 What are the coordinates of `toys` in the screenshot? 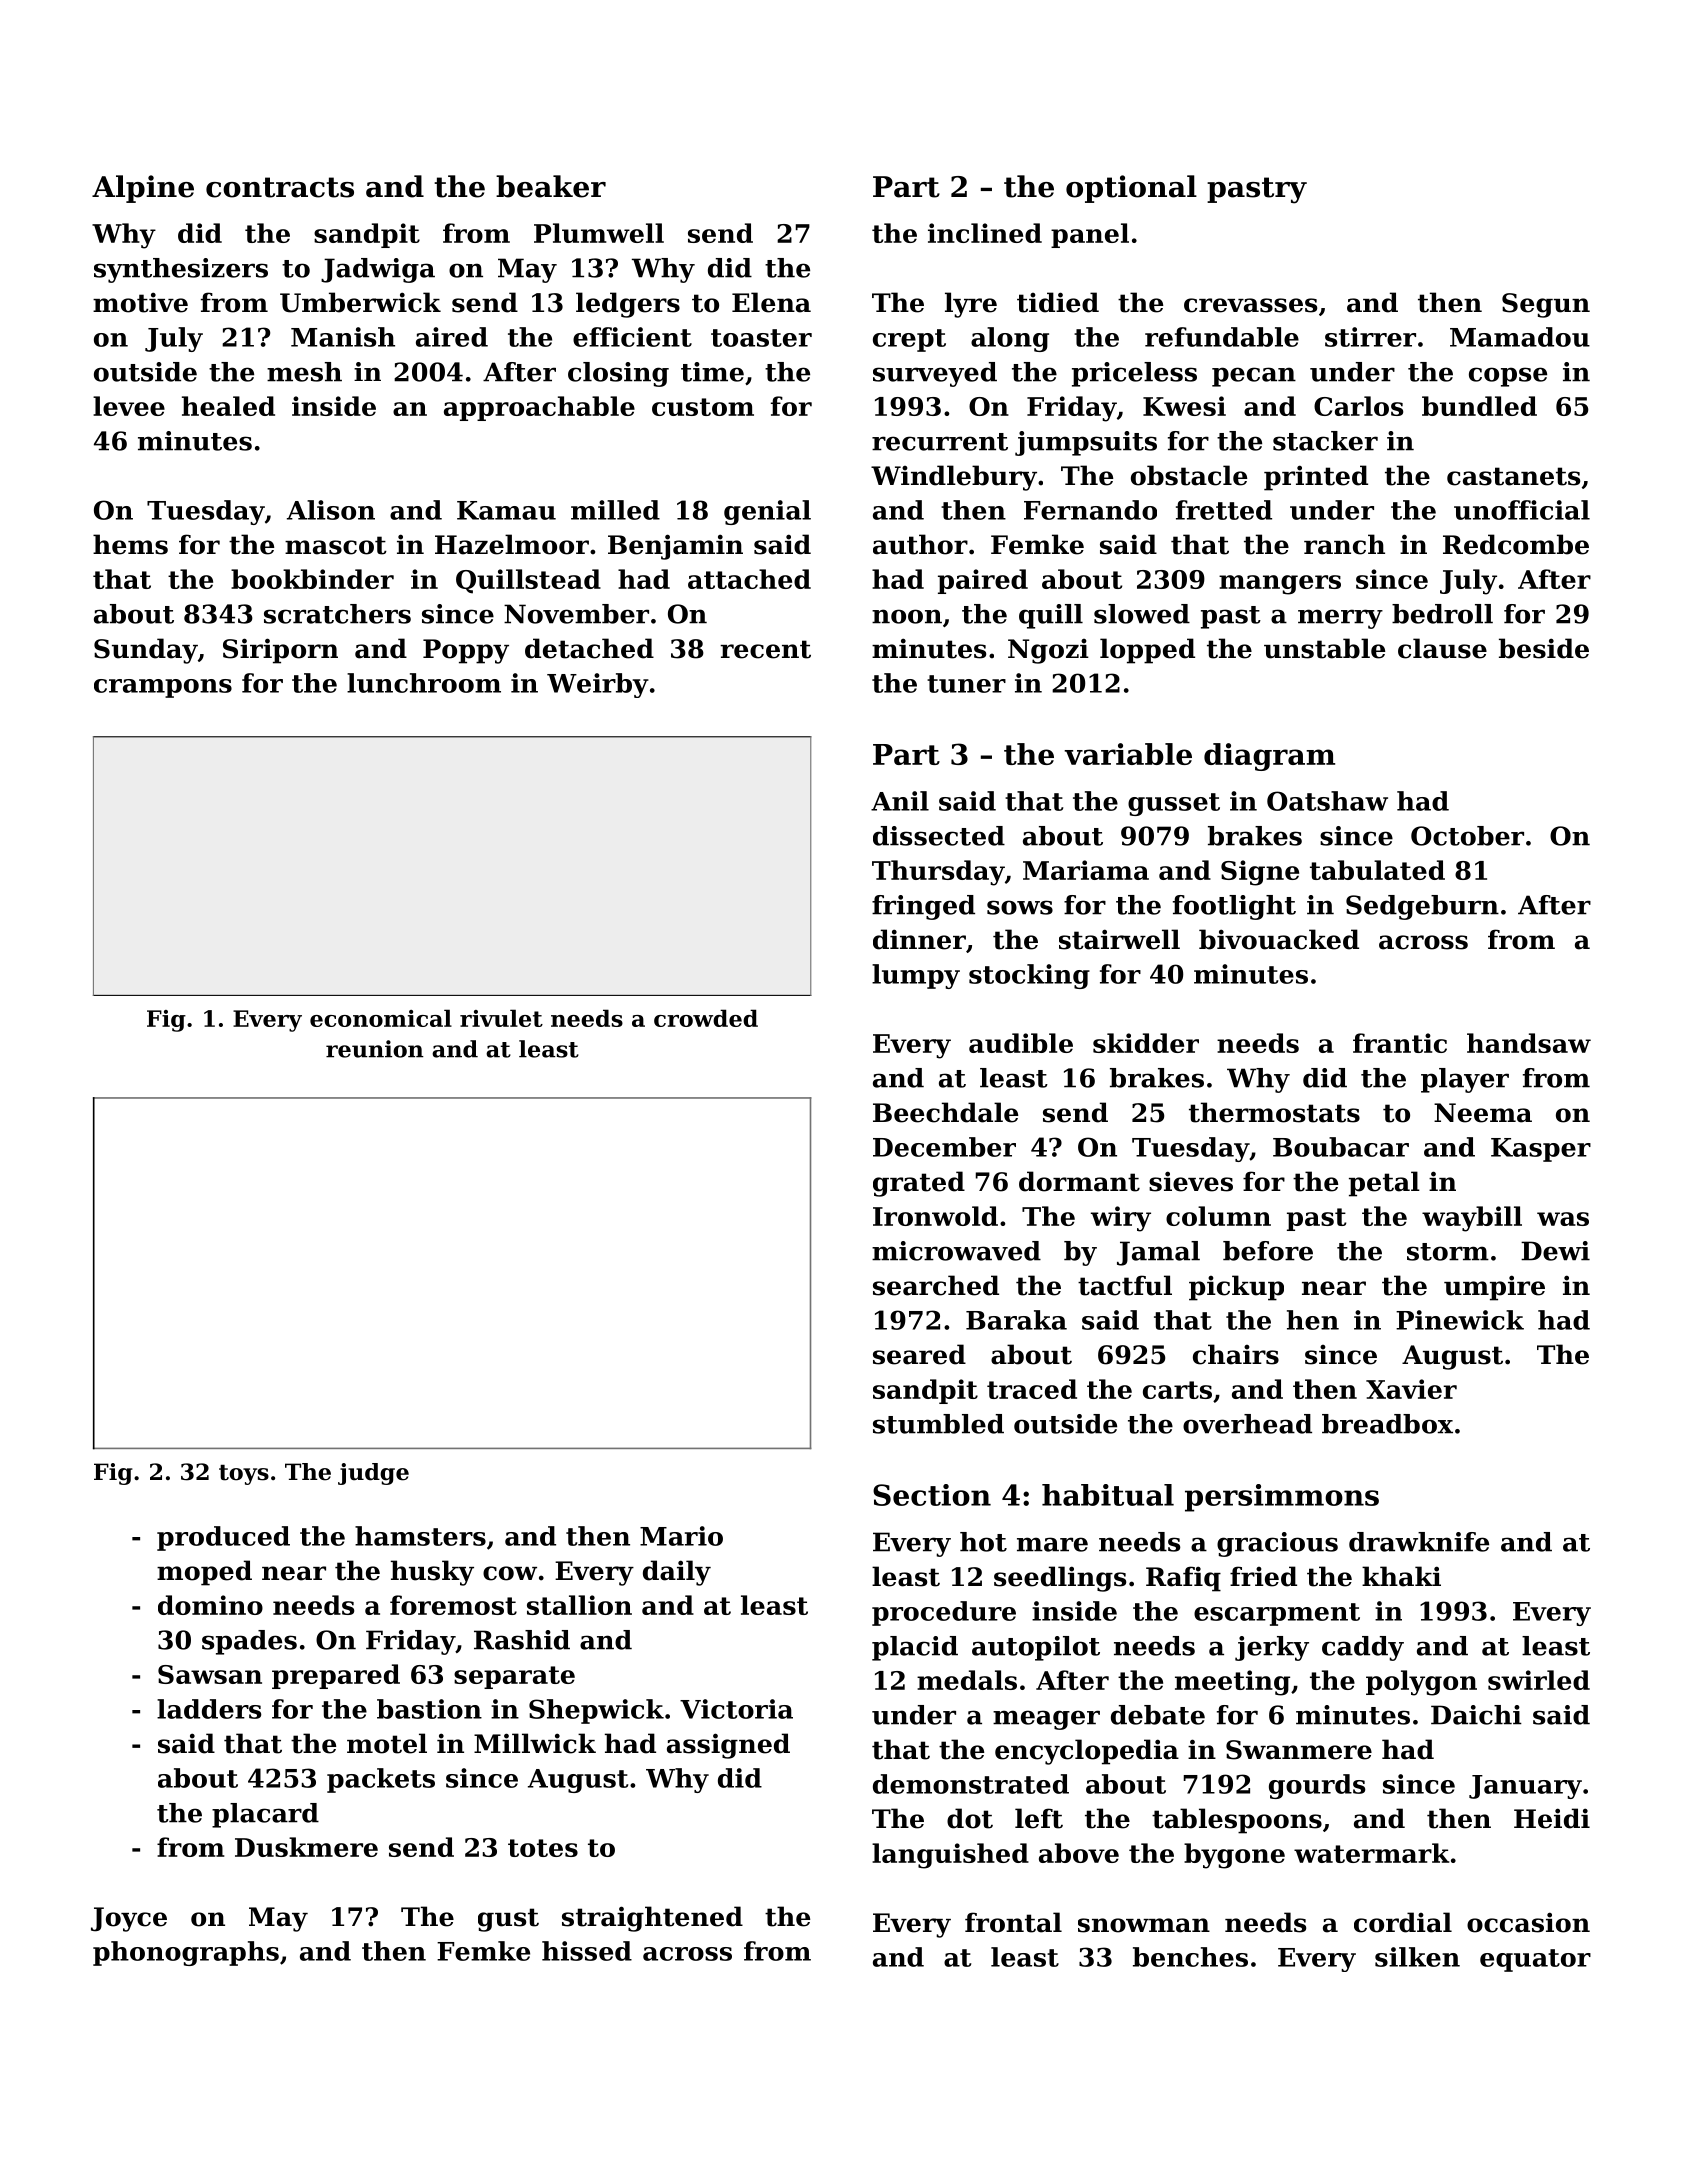 It's located at (244, 1475).
